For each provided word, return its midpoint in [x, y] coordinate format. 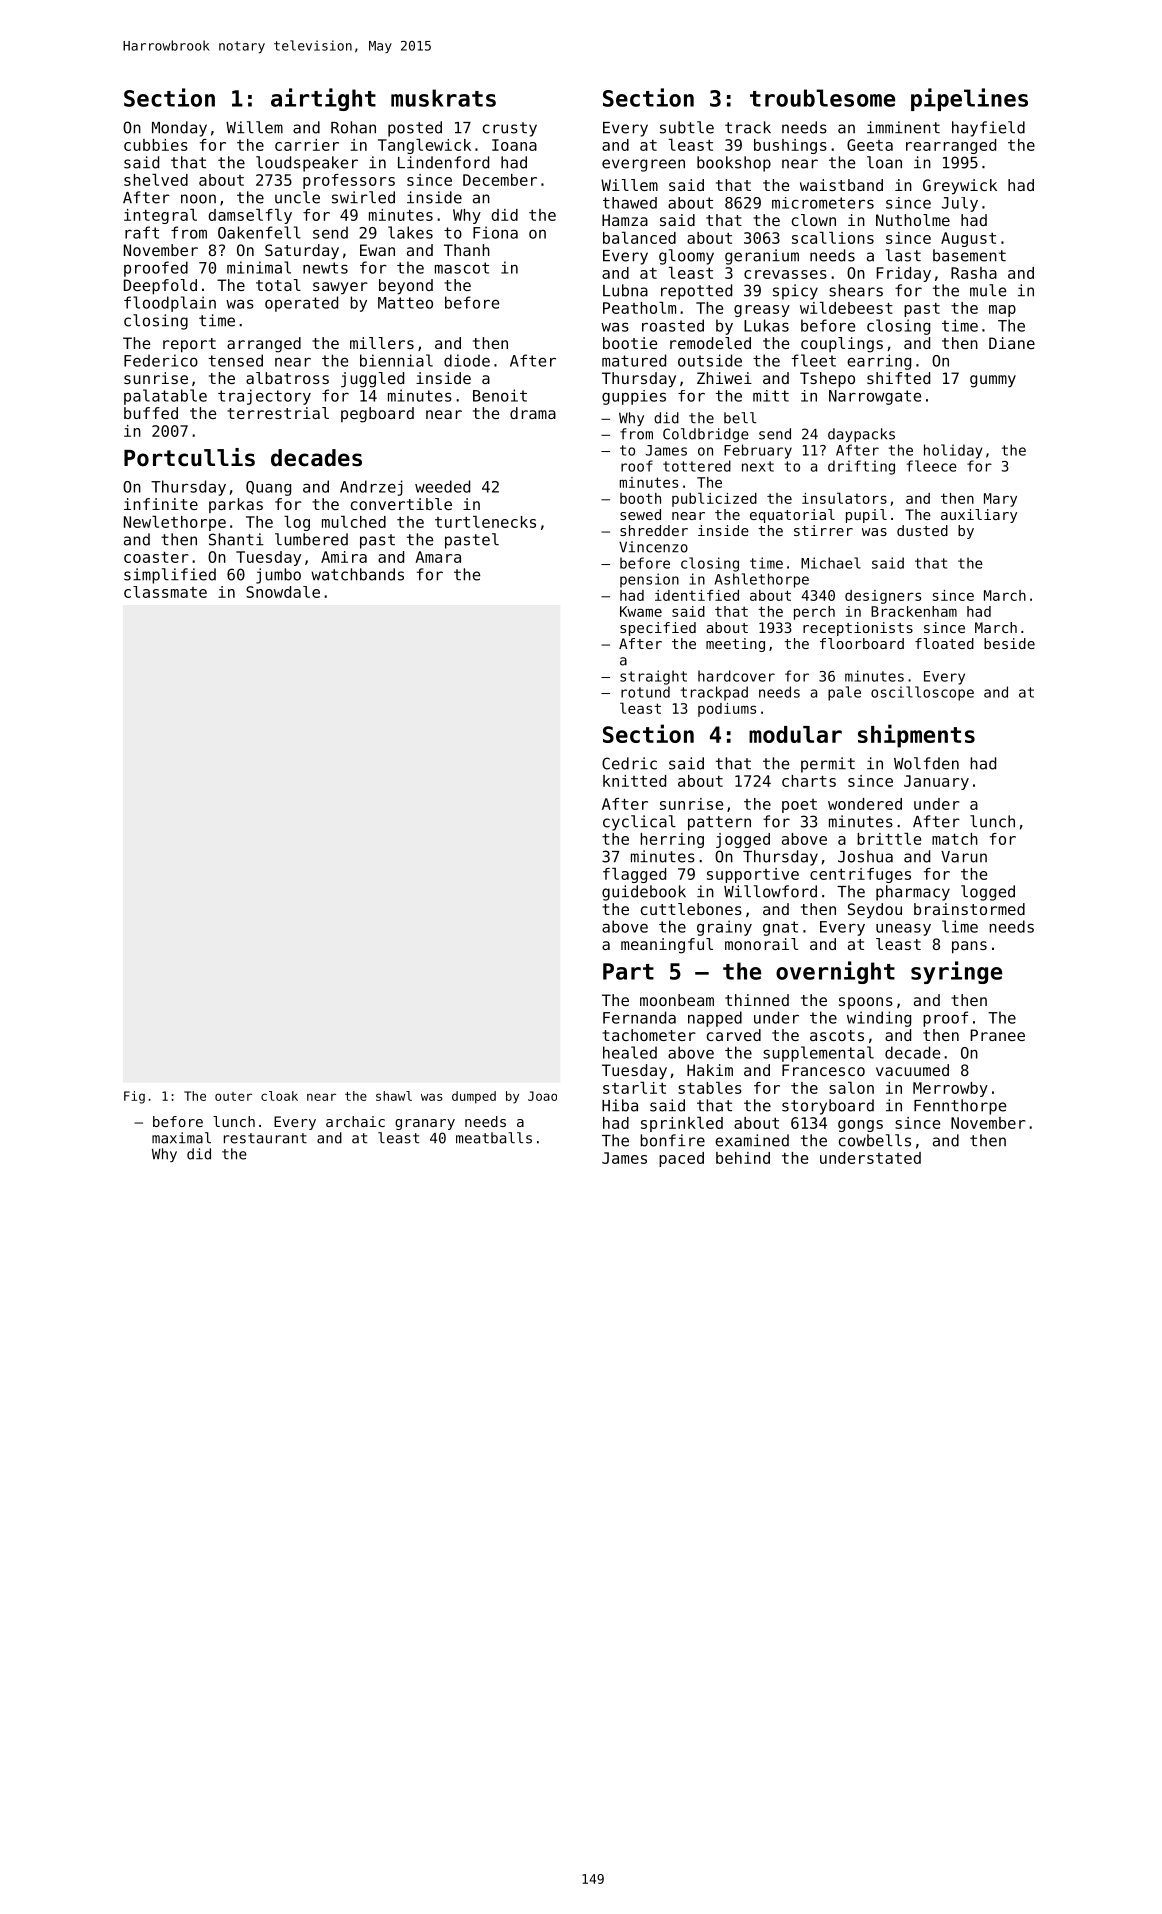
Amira [344, 557]
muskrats [443, 98]
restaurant [265, 1138]
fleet [813, 360]
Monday [179, 129]
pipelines [969, 99]
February [758, 451]
